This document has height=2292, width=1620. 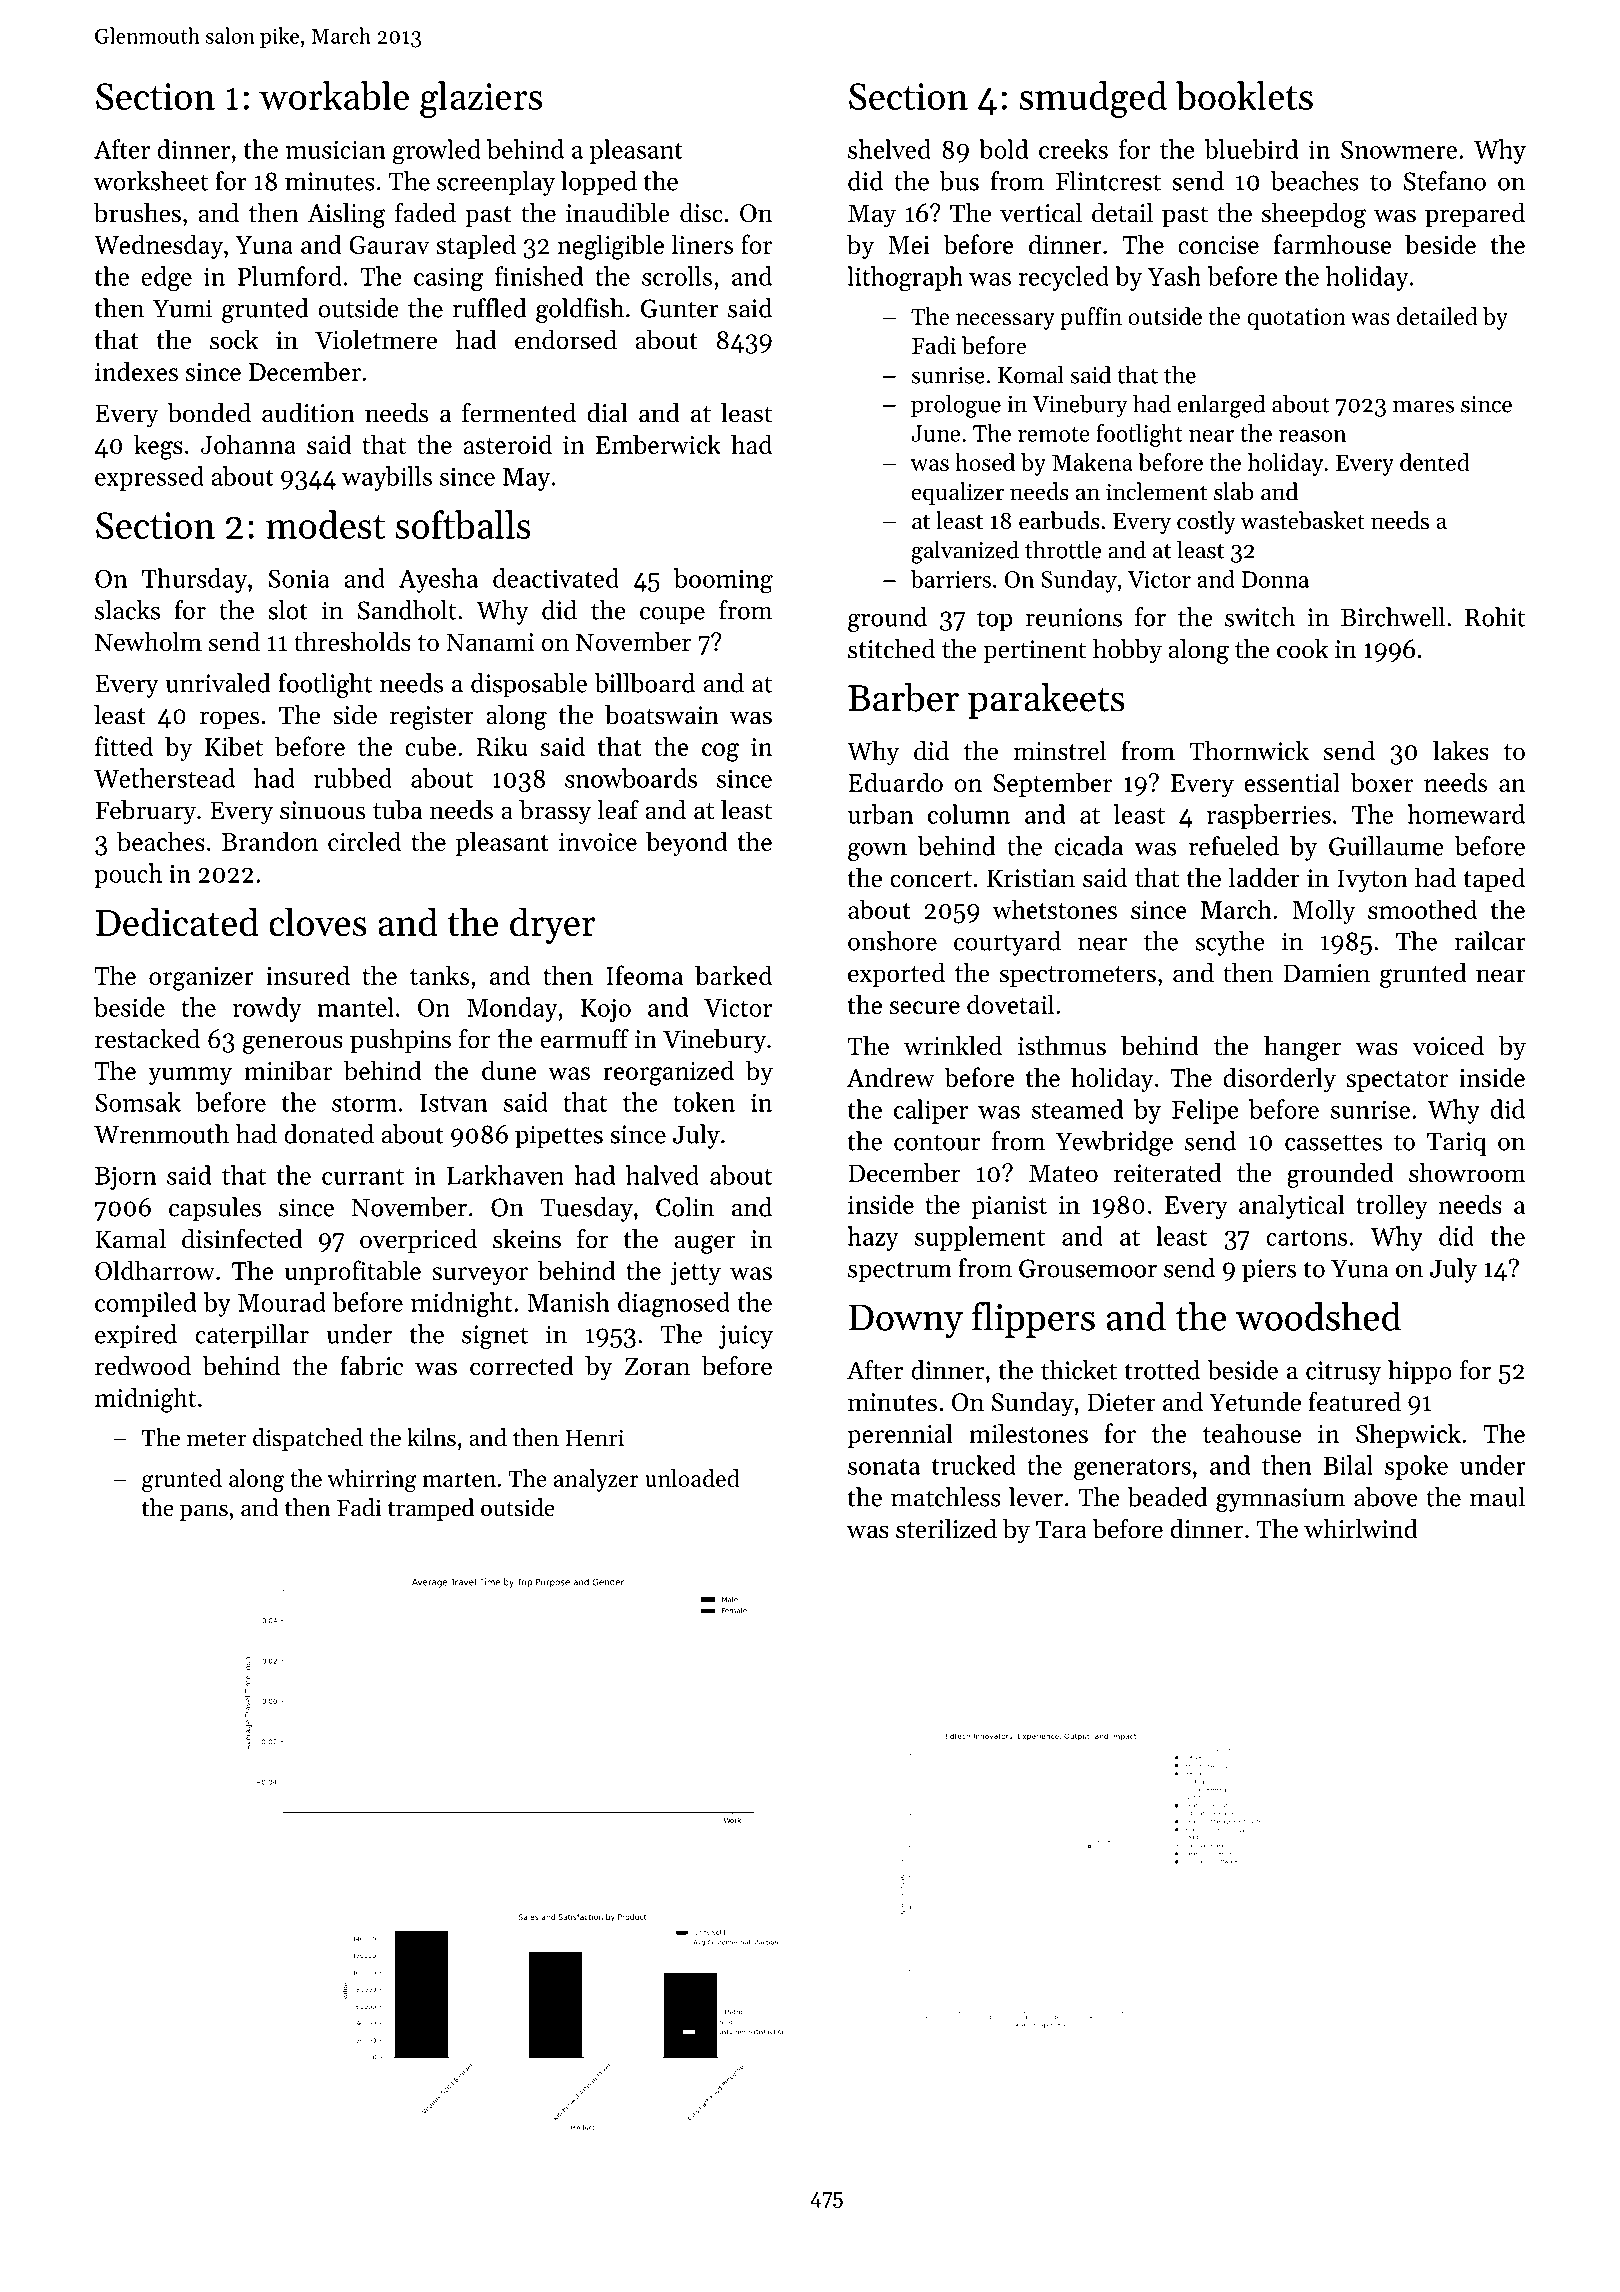 What do you see at coordinates (631, 778) in the document?
I see `snowboards` at bounding box center [631, 778].
